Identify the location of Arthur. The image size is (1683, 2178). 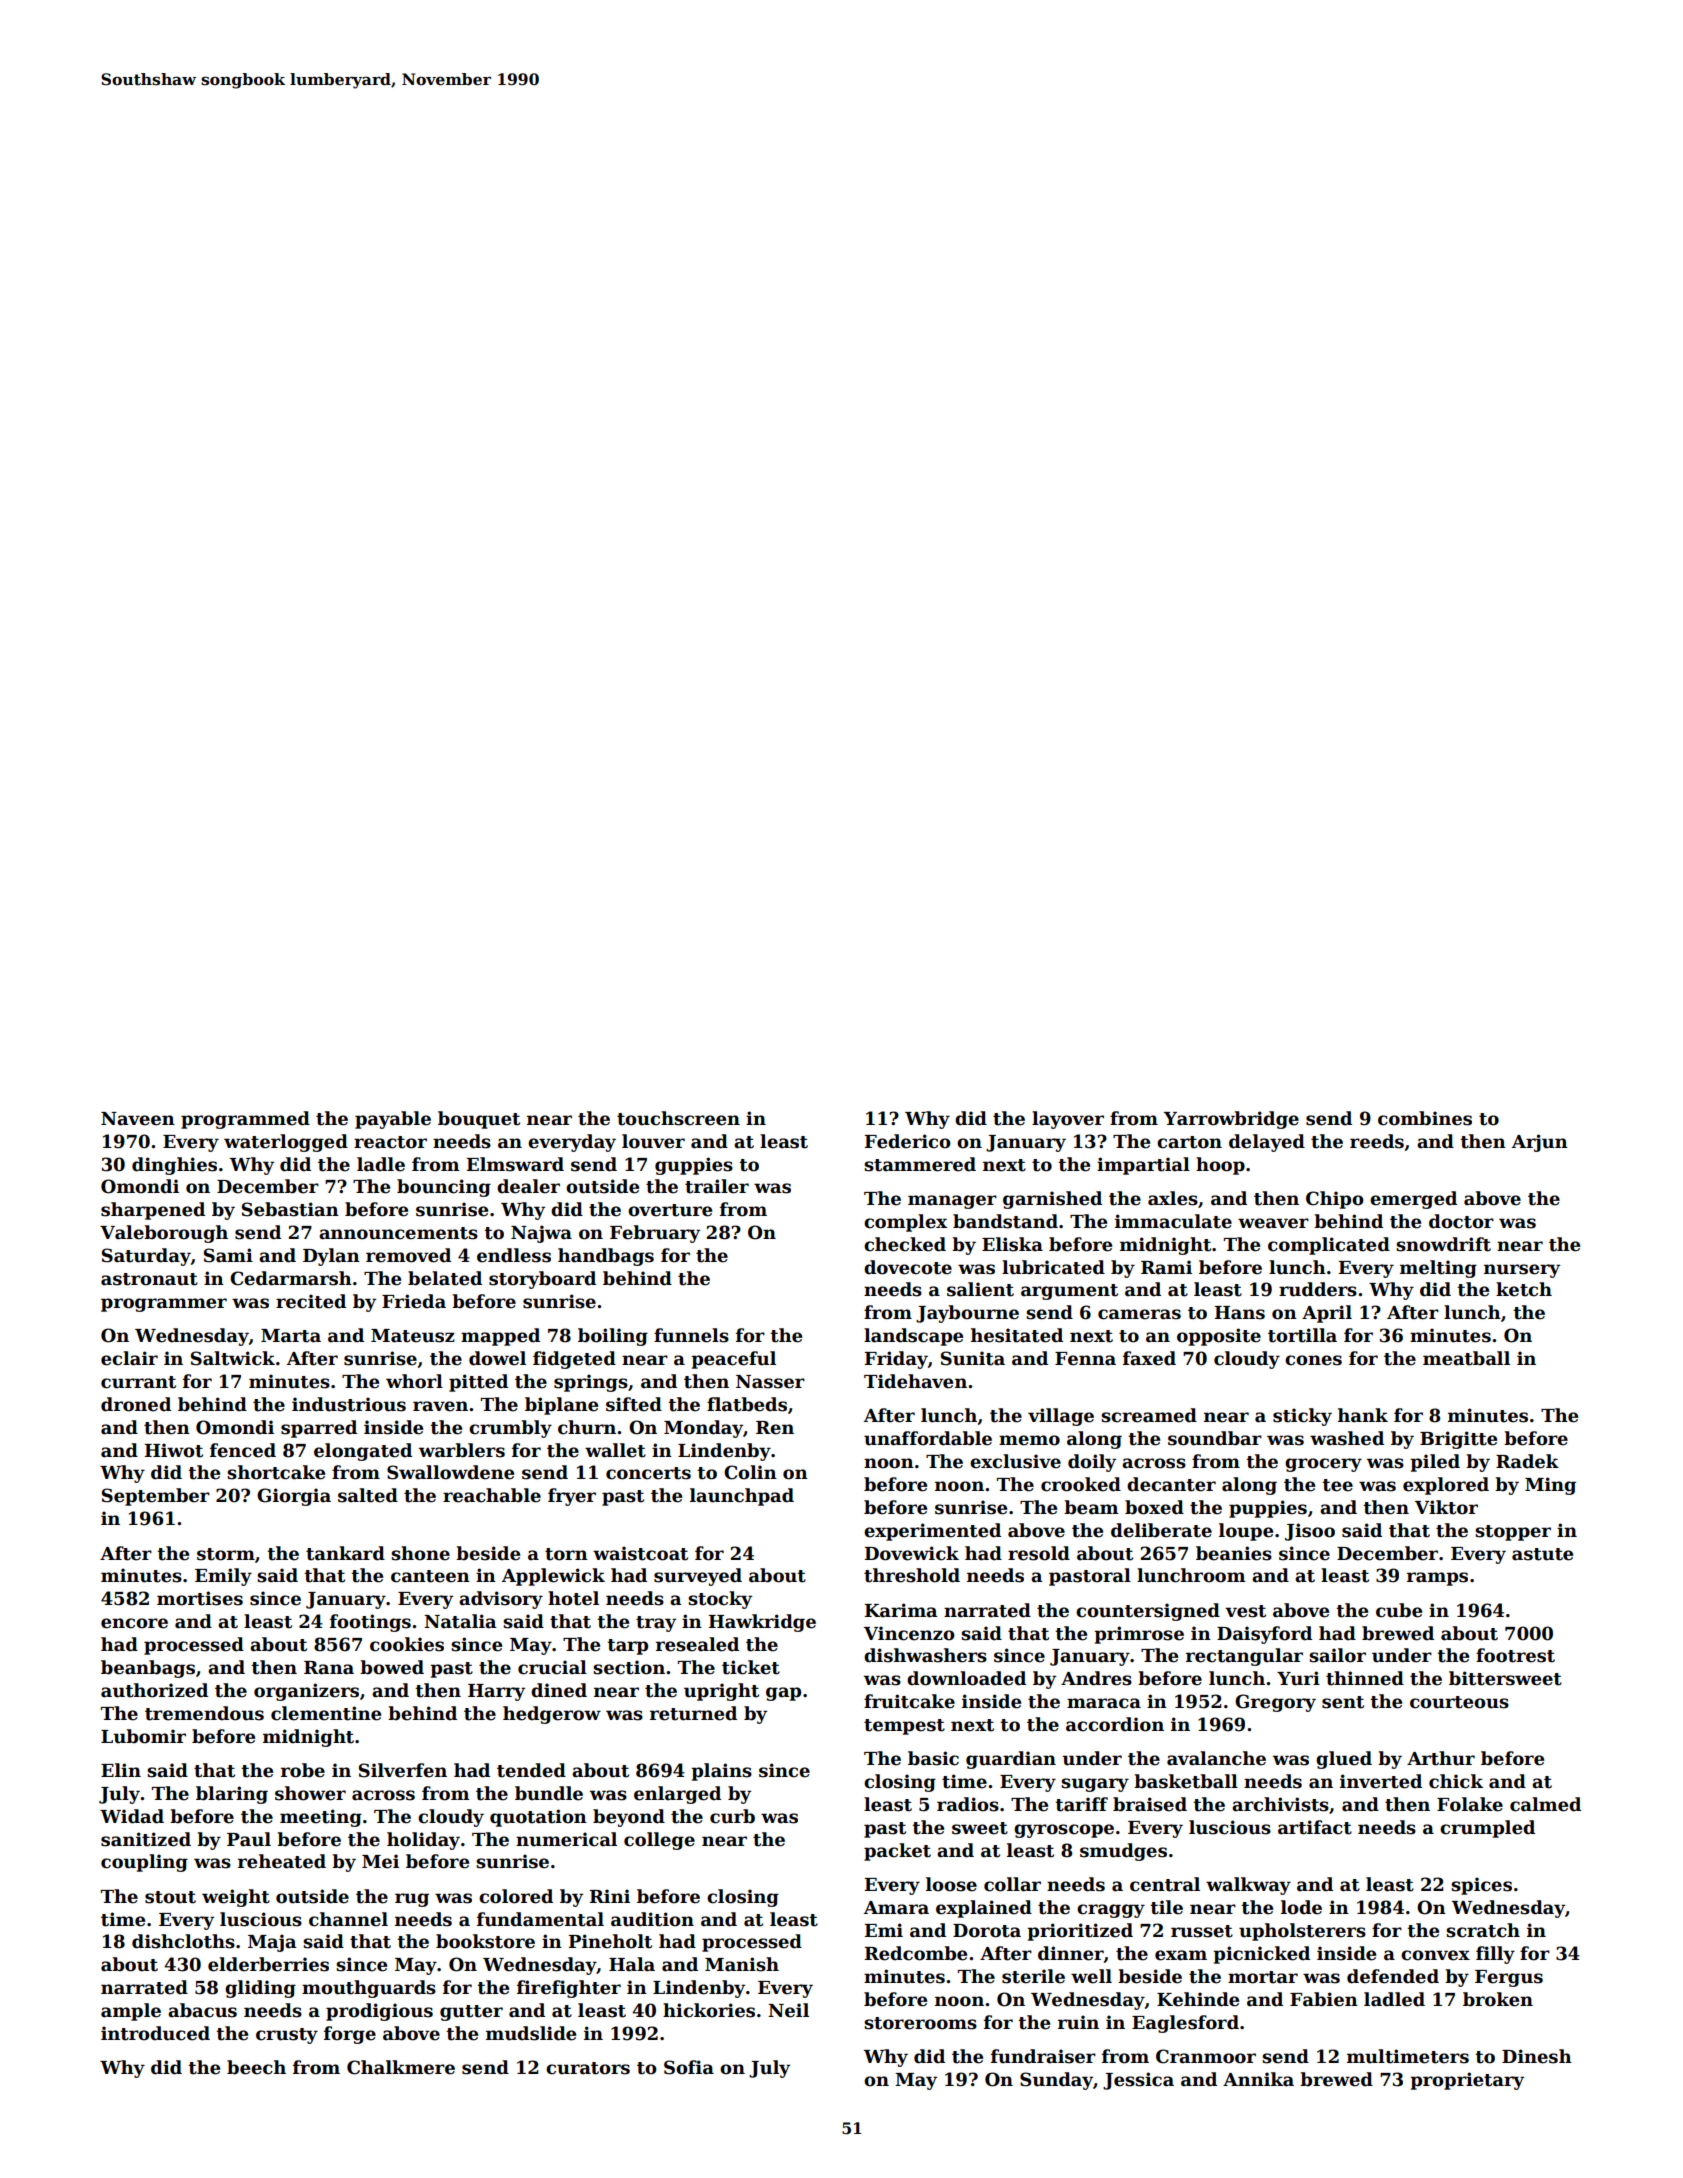
(1441, 1758).
